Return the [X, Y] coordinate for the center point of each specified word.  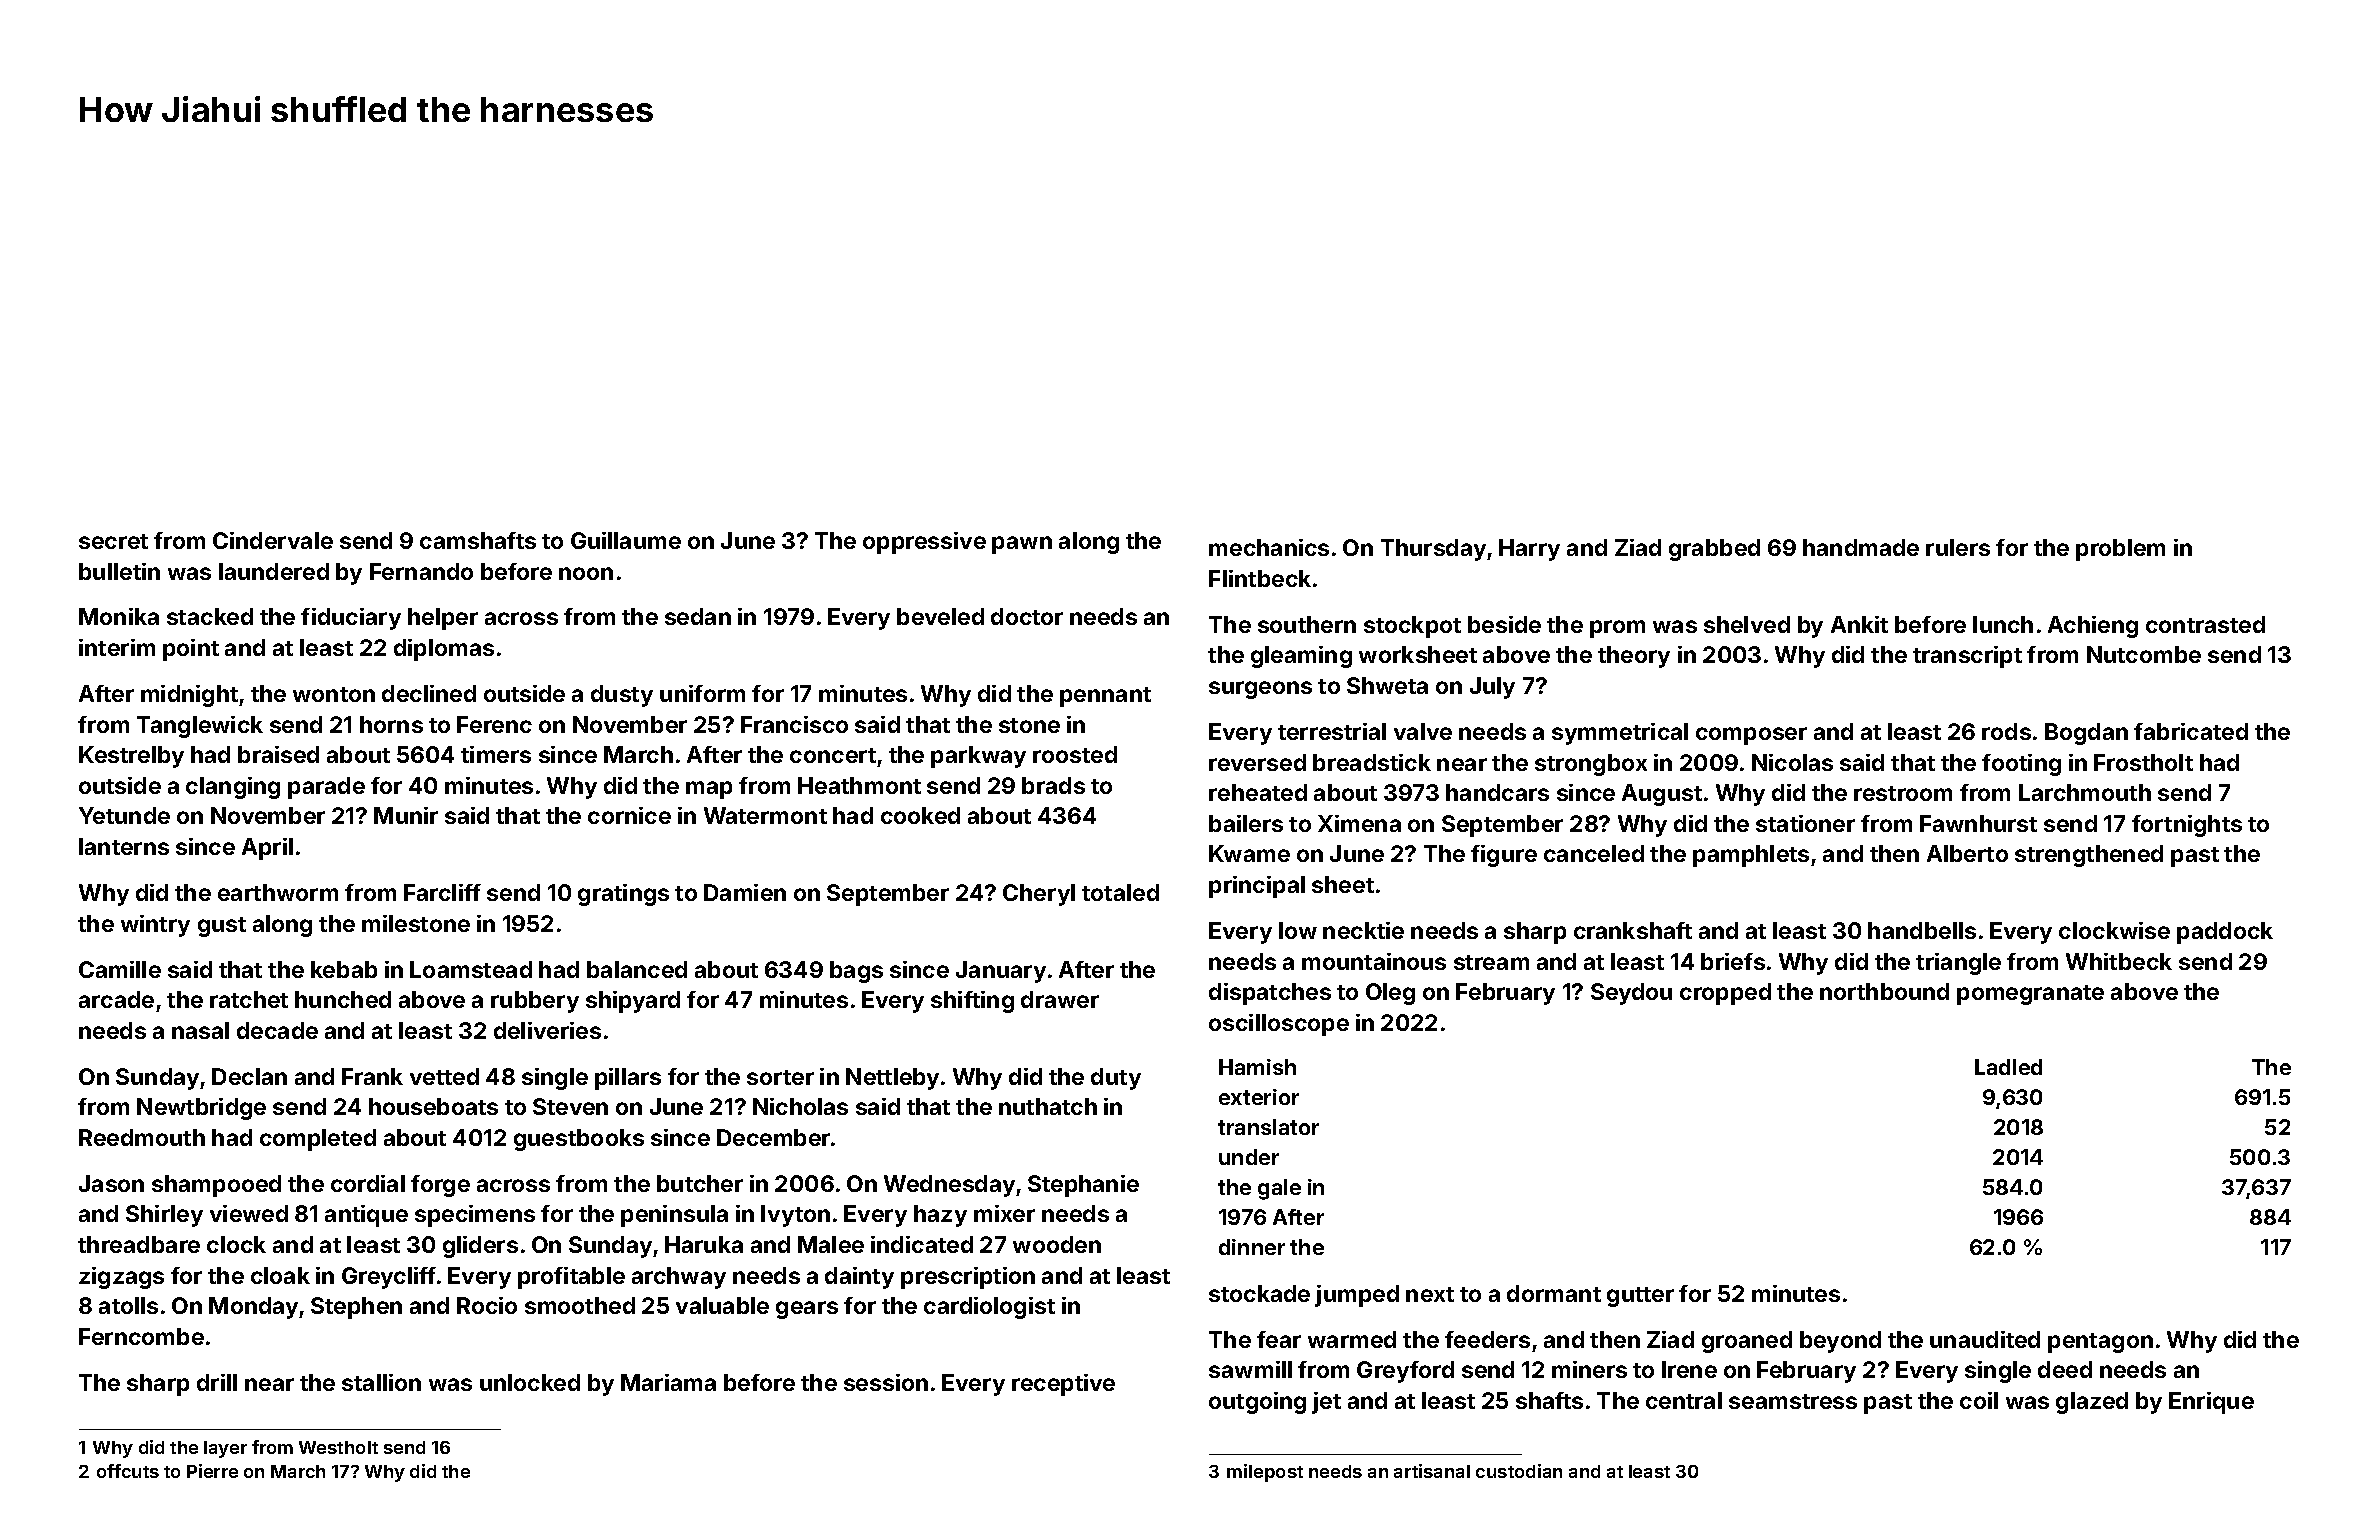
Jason [111, 1183]
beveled [940, 616]
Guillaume [626, 540]
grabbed [1714, 550]
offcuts [128, 1471]
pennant [1105, 697]
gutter [1640, 1297]
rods [2006, 731]
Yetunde [124, 815]
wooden [1057, 1244]
